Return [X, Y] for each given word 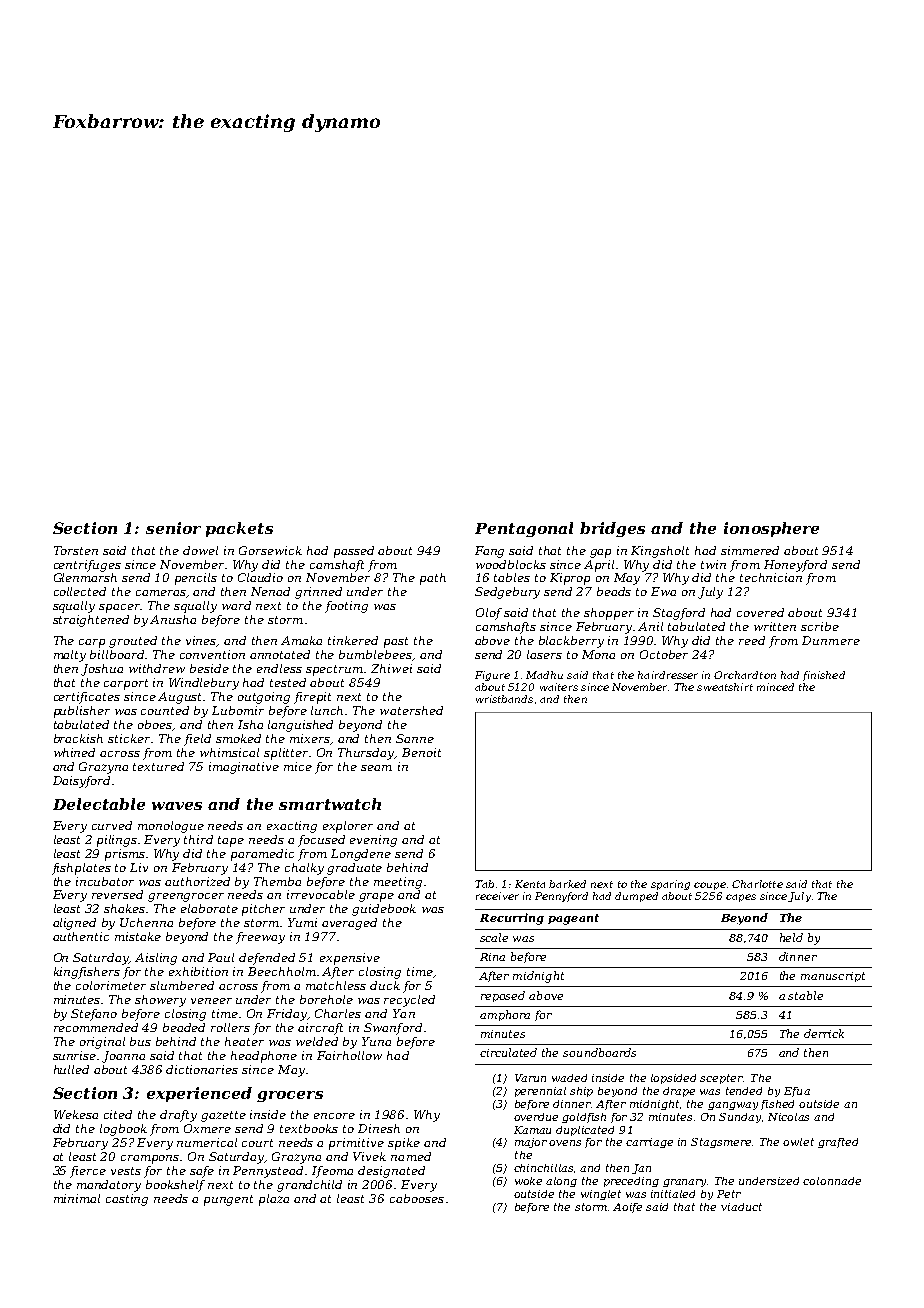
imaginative [244, 768]
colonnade [832, 1181]
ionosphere [771, 529]
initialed [673, 1194]
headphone [264, 1057]
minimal [77, 1198]
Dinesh [379, 1128]
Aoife [627, 1208]
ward [236, 605]
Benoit [421, 752]
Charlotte [757, 884]
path [433, 579]
